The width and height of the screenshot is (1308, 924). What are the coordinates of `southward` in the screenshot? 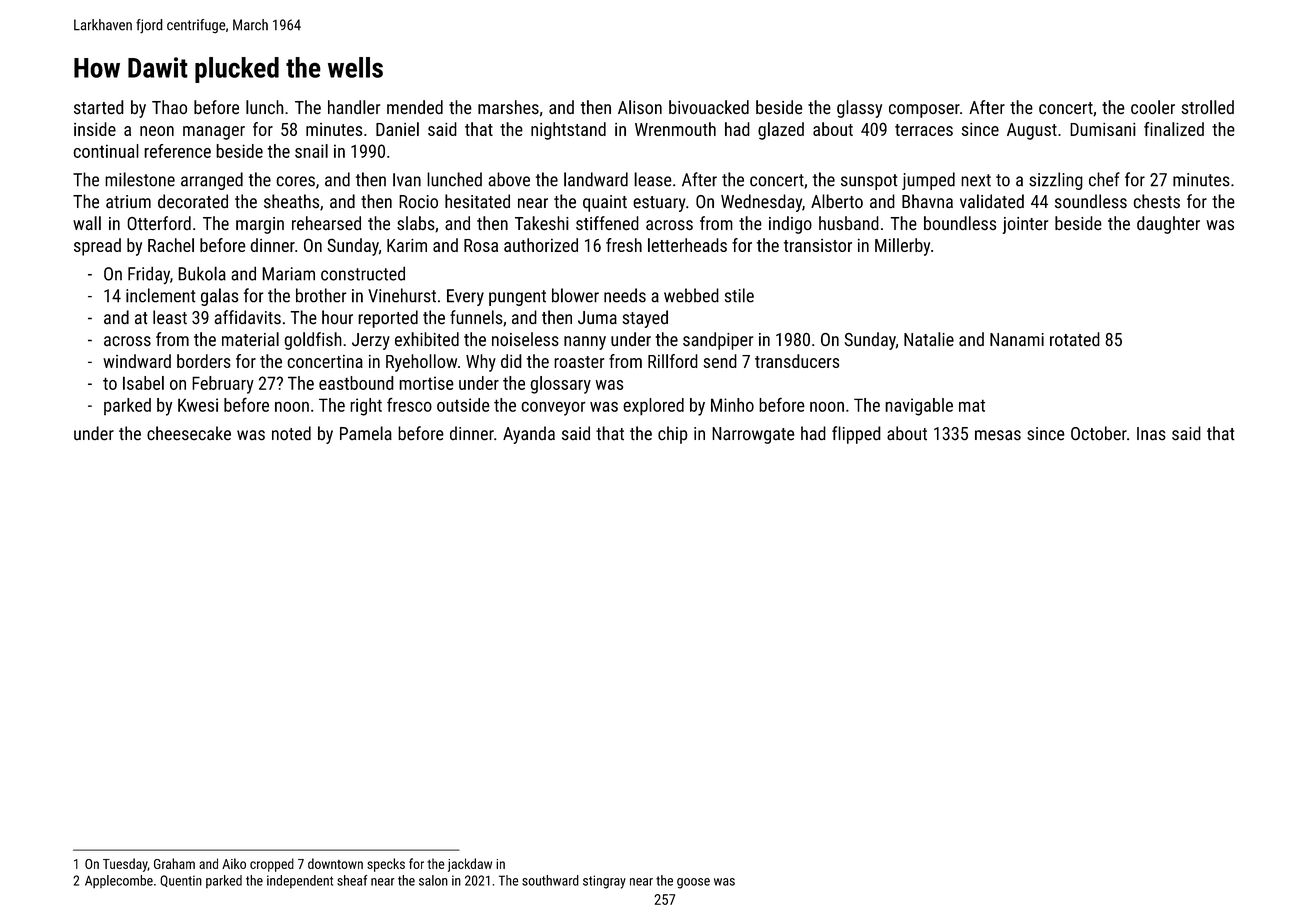 It's located at (550, 880).
